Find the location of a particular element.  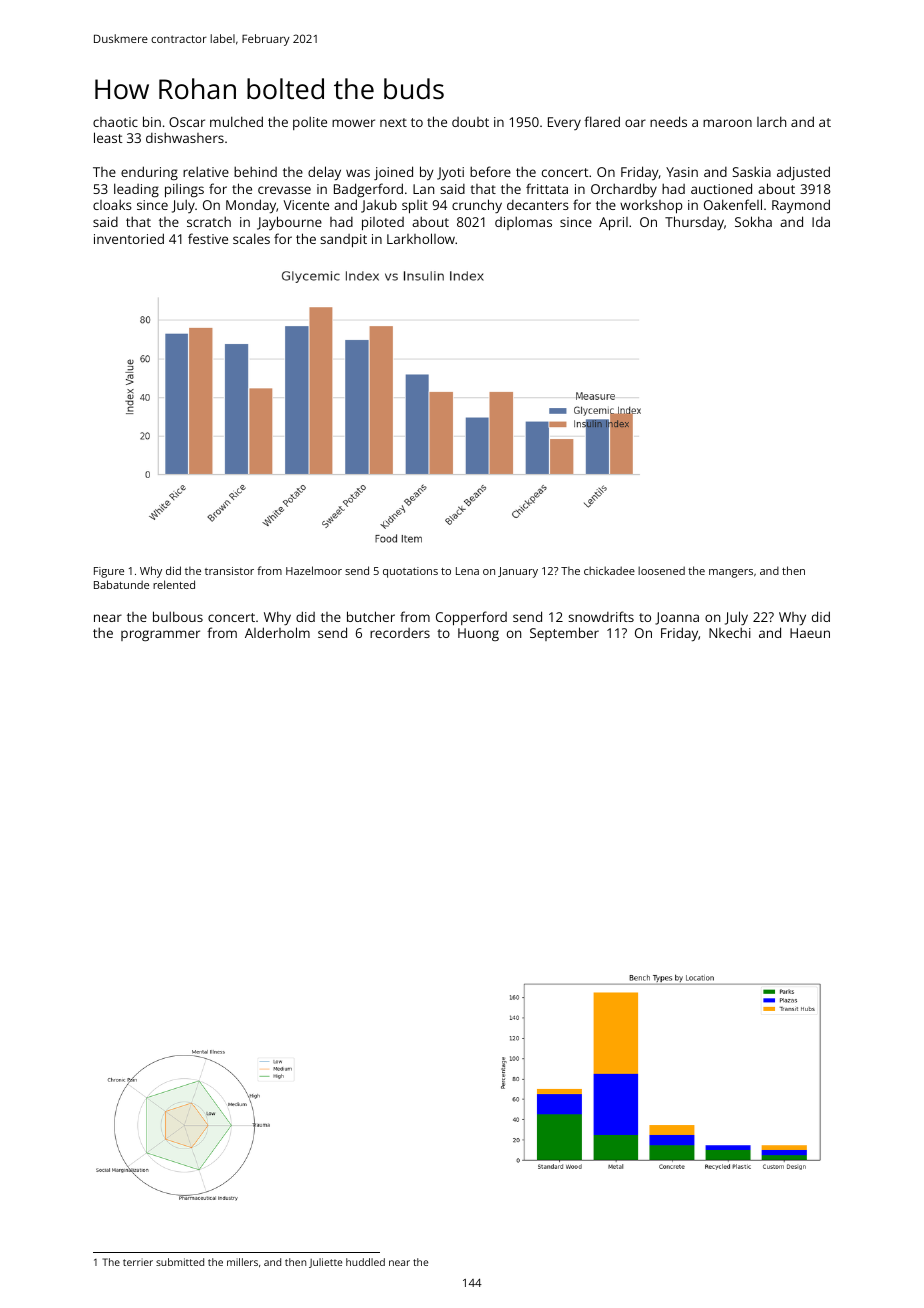

Lan is located at coordinates (423, 189).
